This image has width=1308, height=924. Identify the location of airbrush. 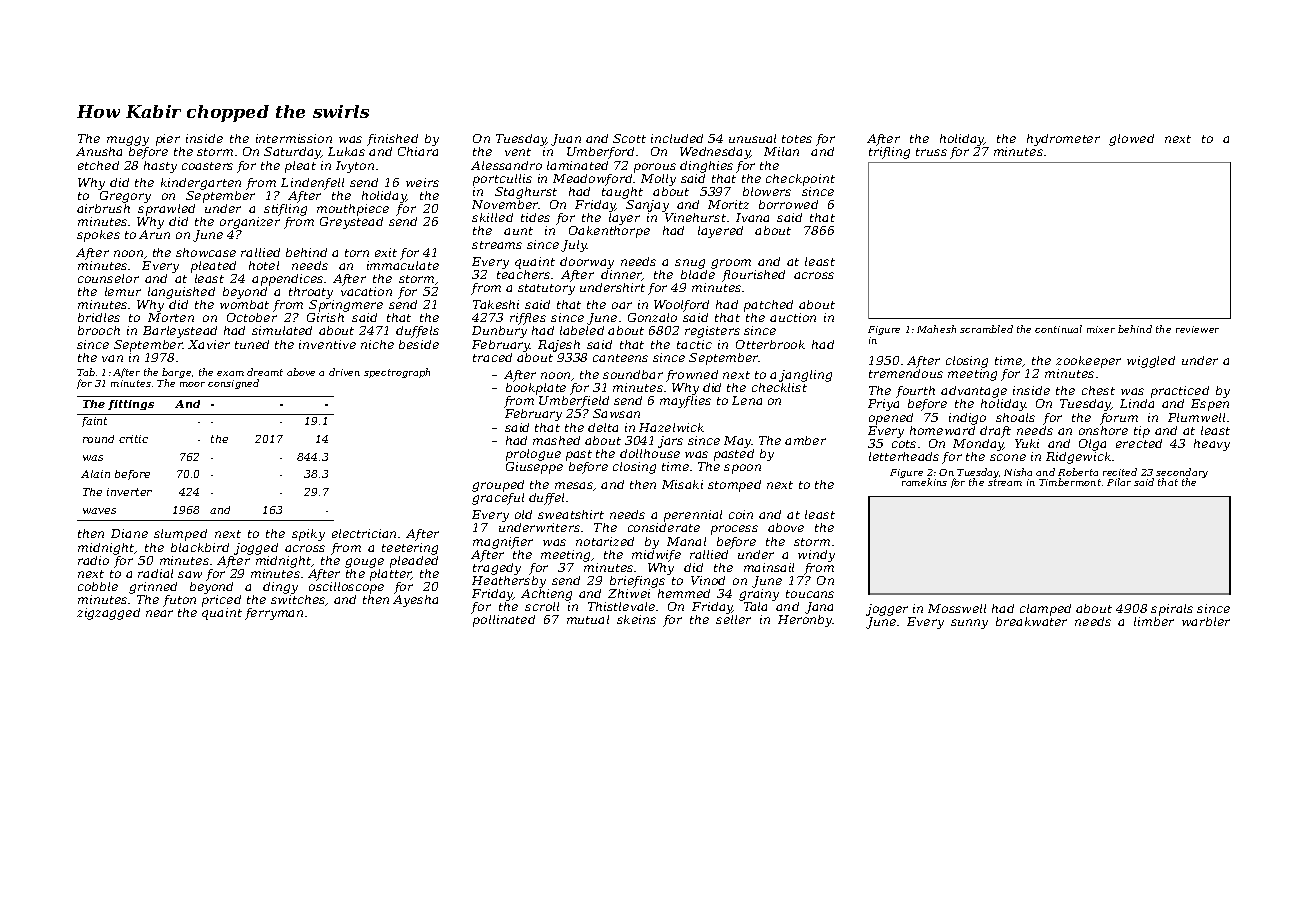
(103, 208).
